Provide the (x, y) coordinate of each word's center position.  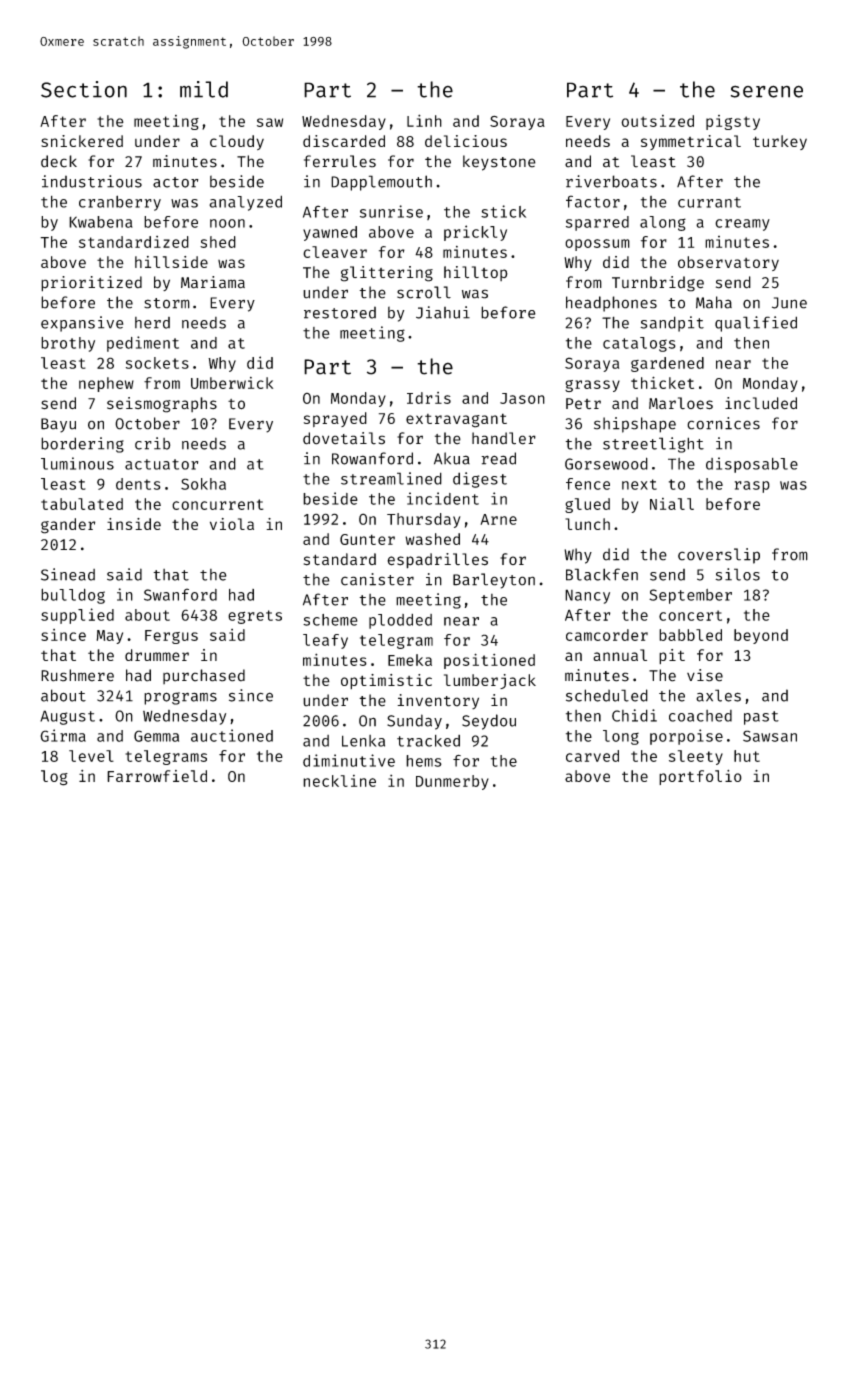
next (639, 484)
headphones (611, 304)
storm (167, 303)
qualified (756, 324)
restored (340, 312)
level (91, 756)
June (789, 303)
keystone (499, 163)
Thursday (424, 520)
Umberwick (232, 383)
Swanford (180, 594)
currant (709, 202)
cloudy (237, 142)
